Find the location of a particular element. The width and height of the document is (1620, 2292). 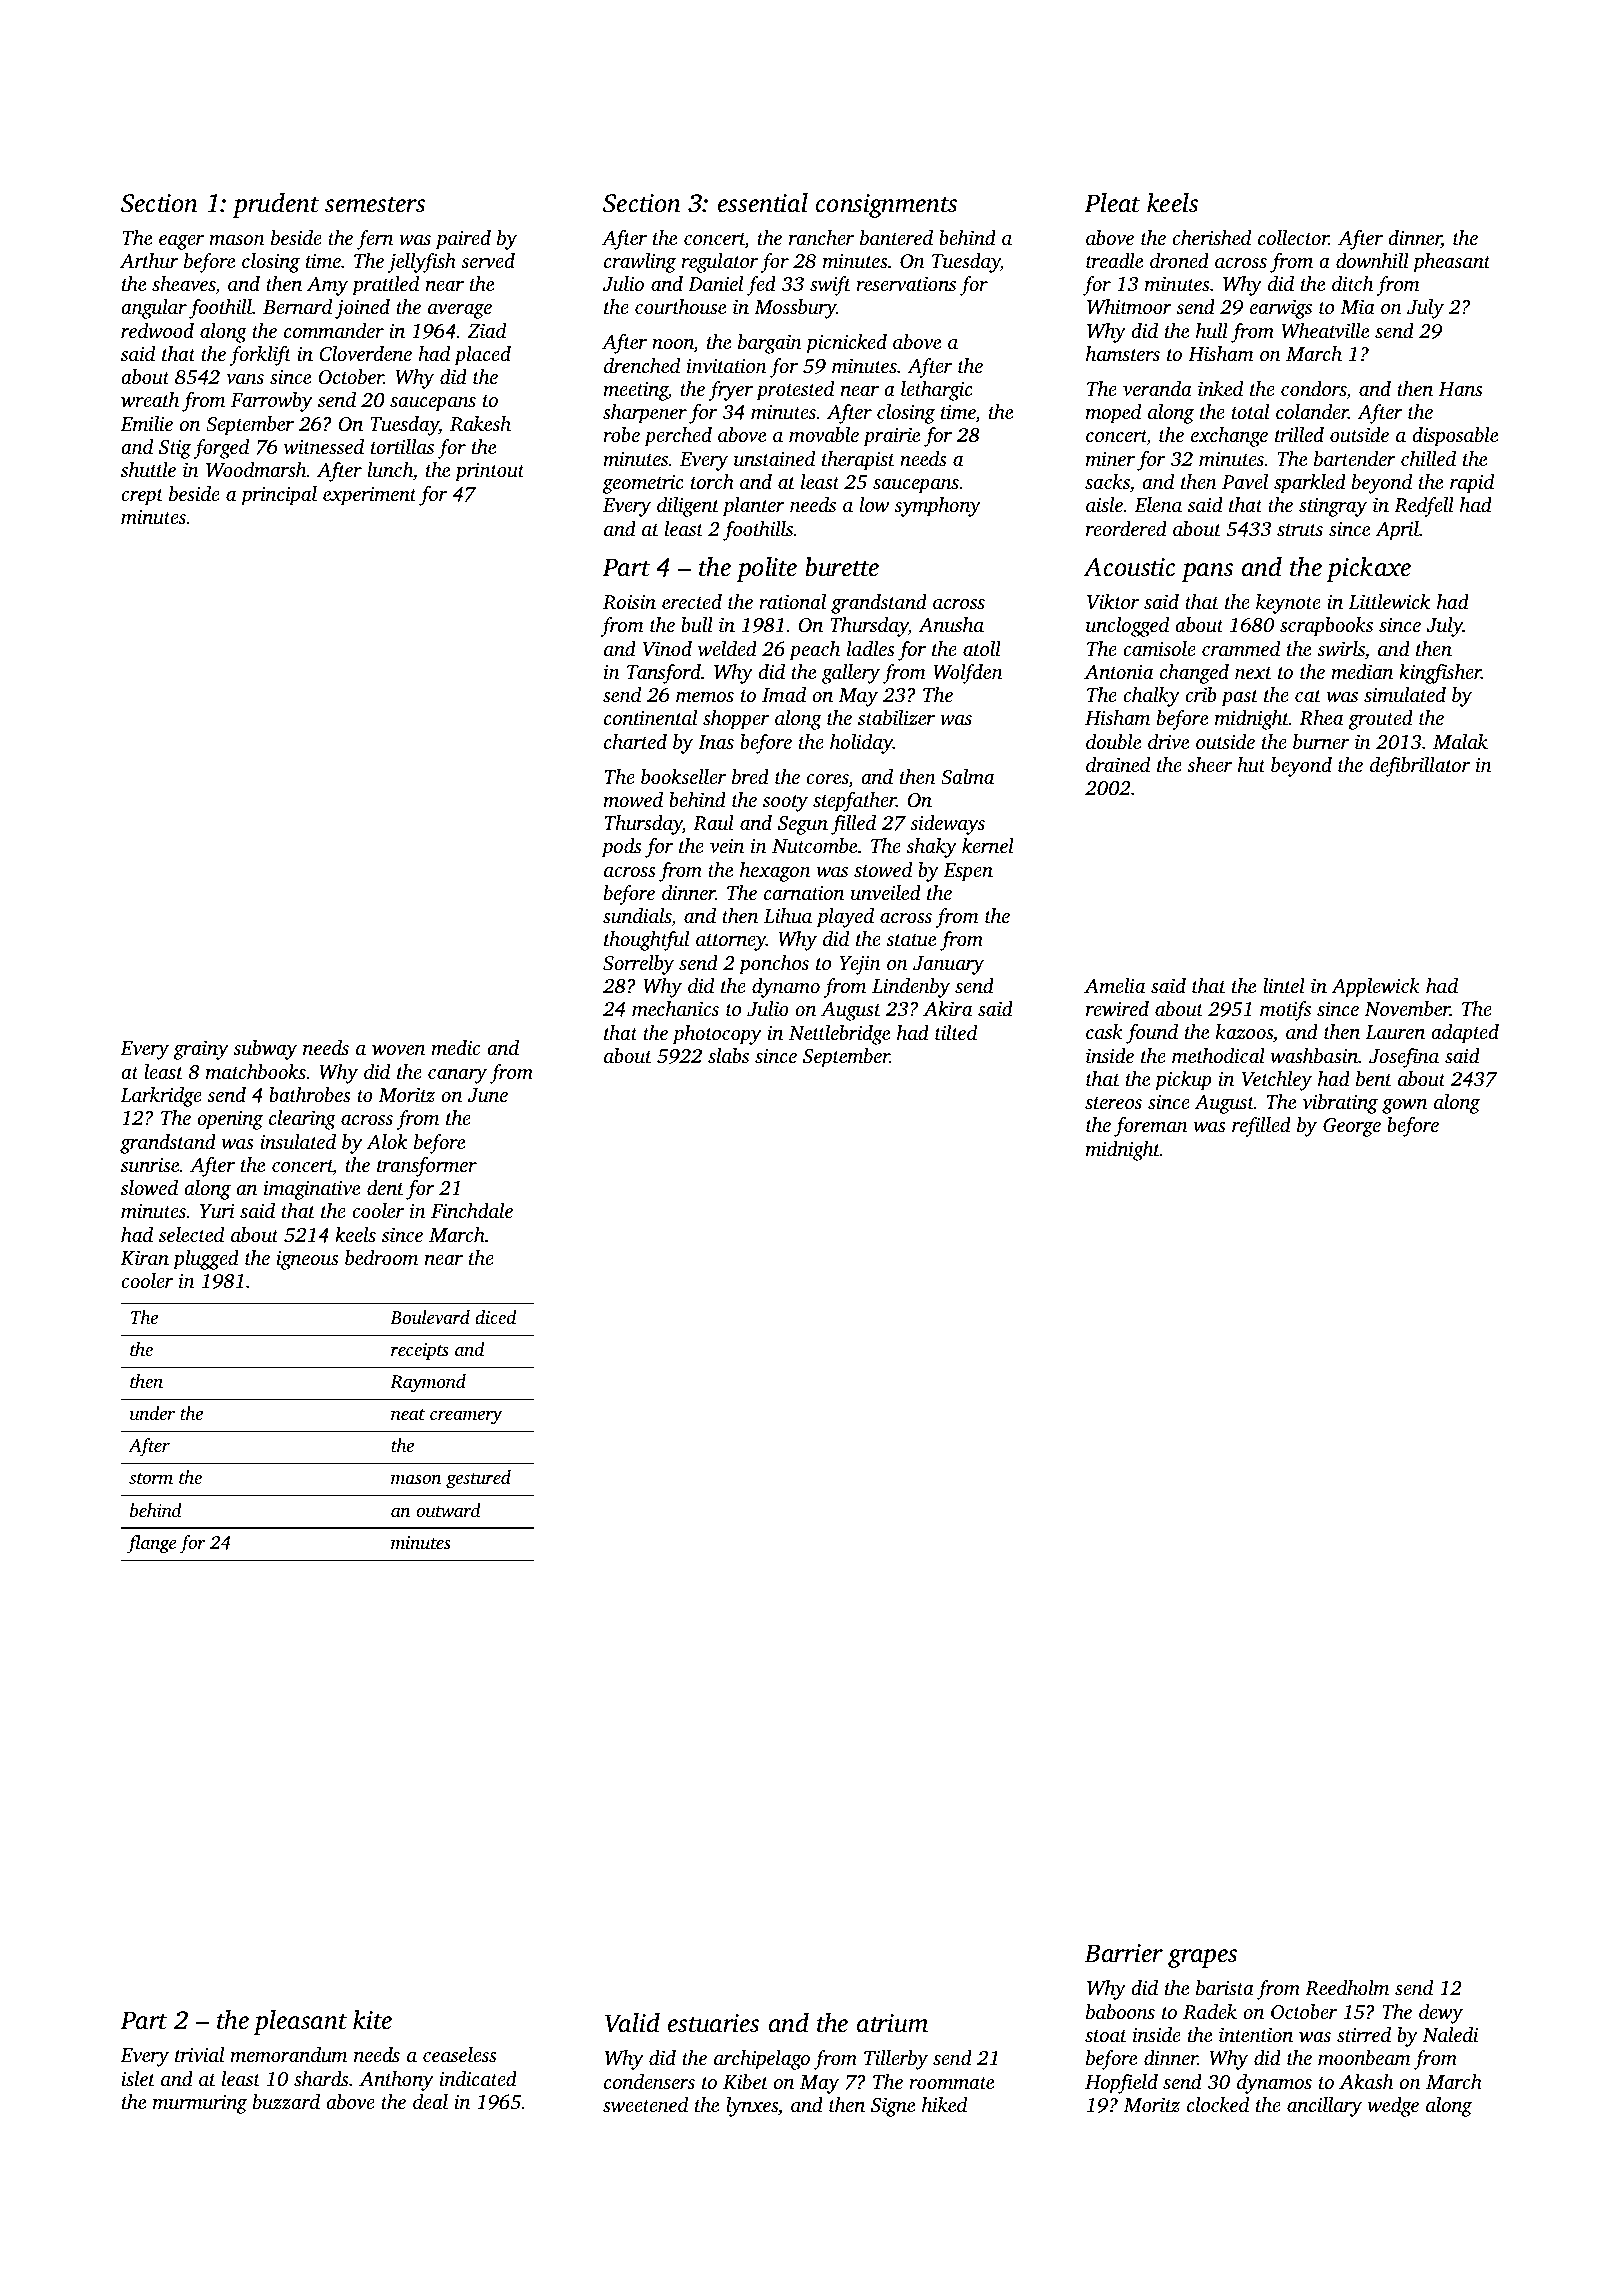

kite is located at coordinates (372, 2020).
